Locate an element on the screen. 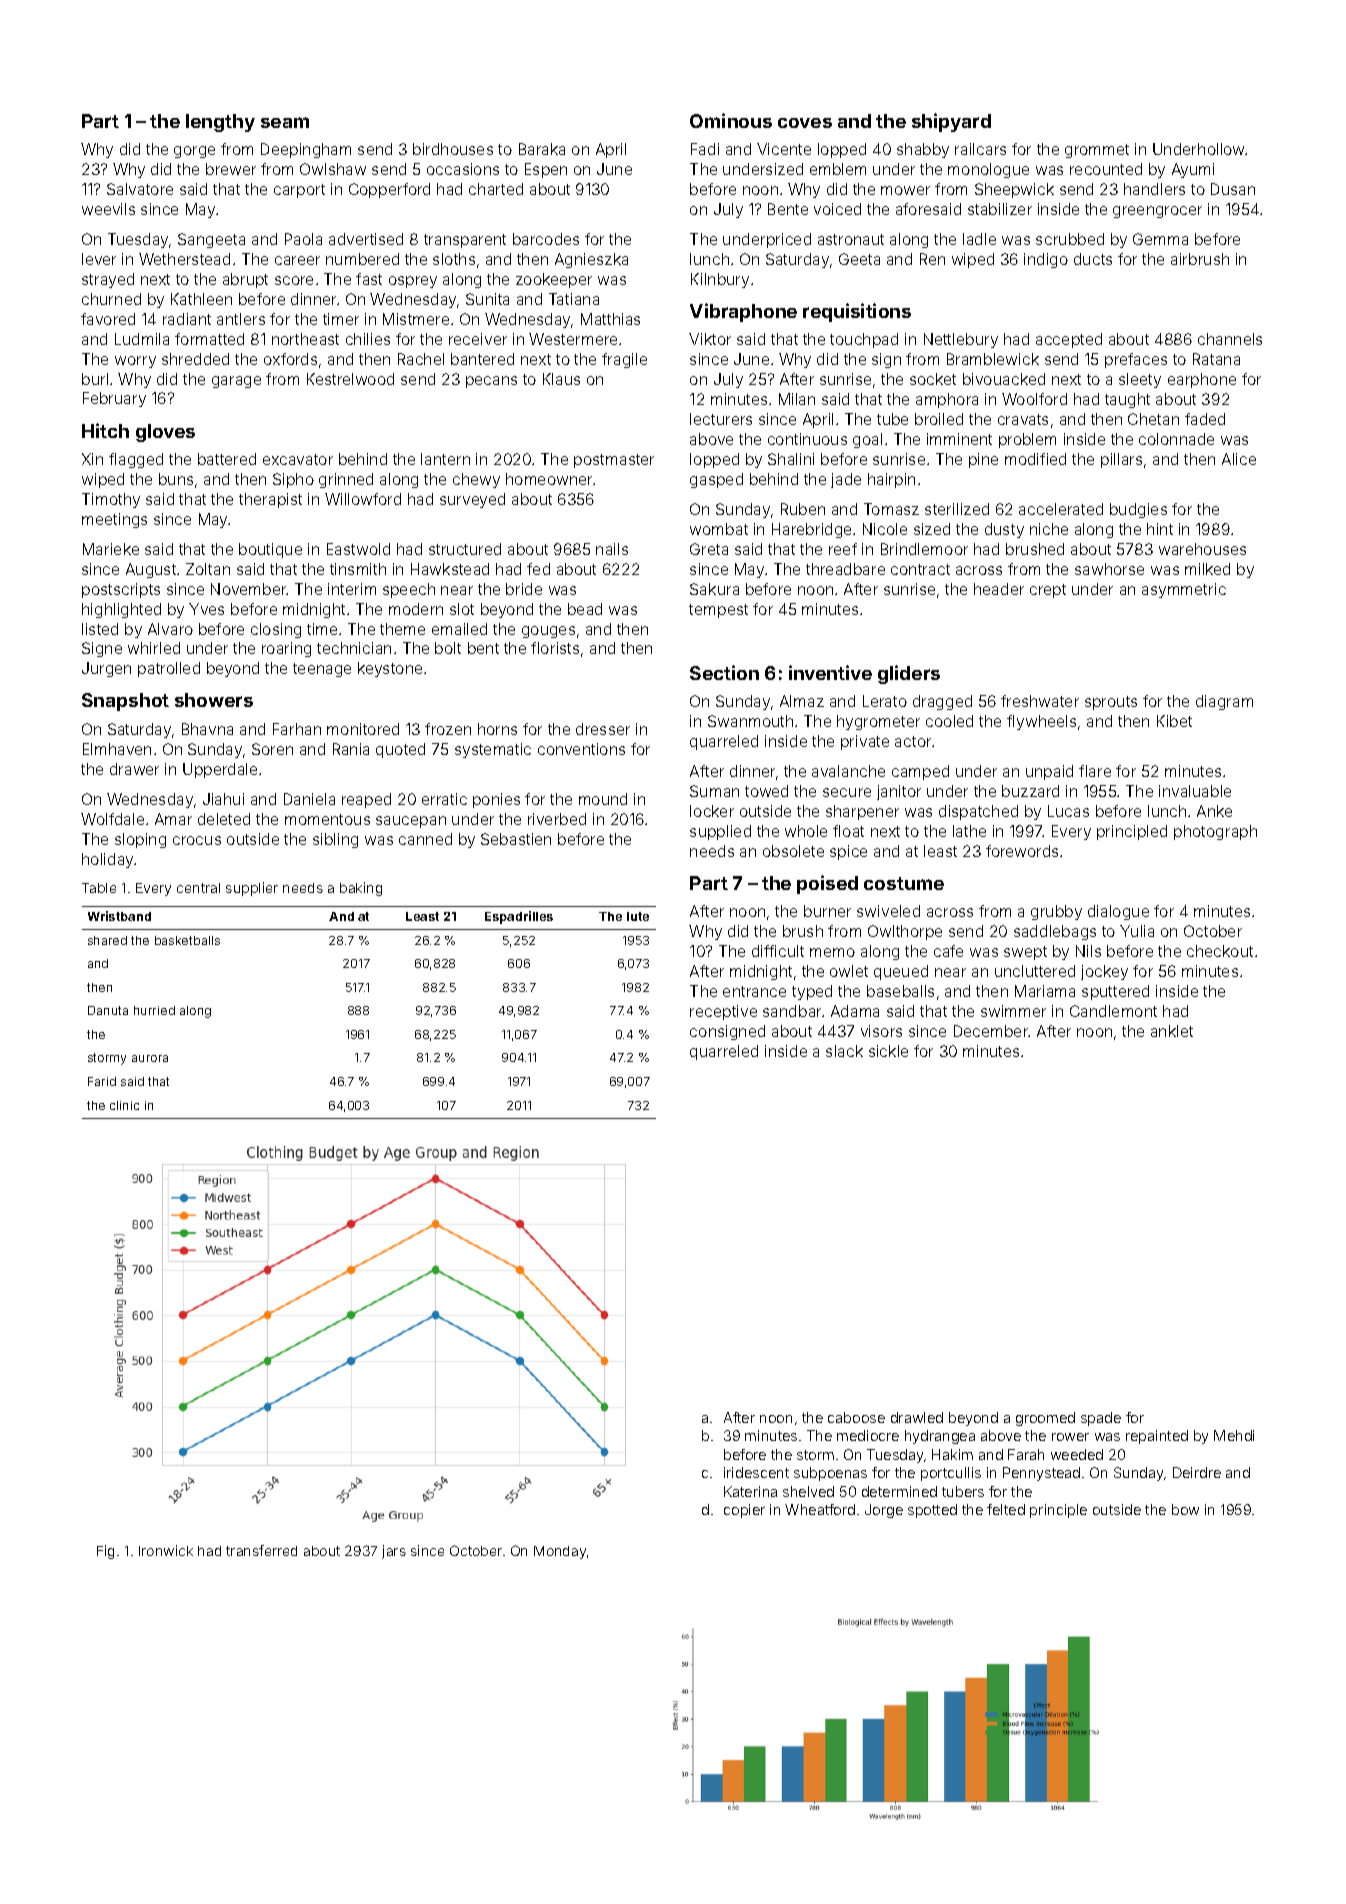 This screenshot has height=1904, width=1346. ladle is located at coordinates (979, 239).
